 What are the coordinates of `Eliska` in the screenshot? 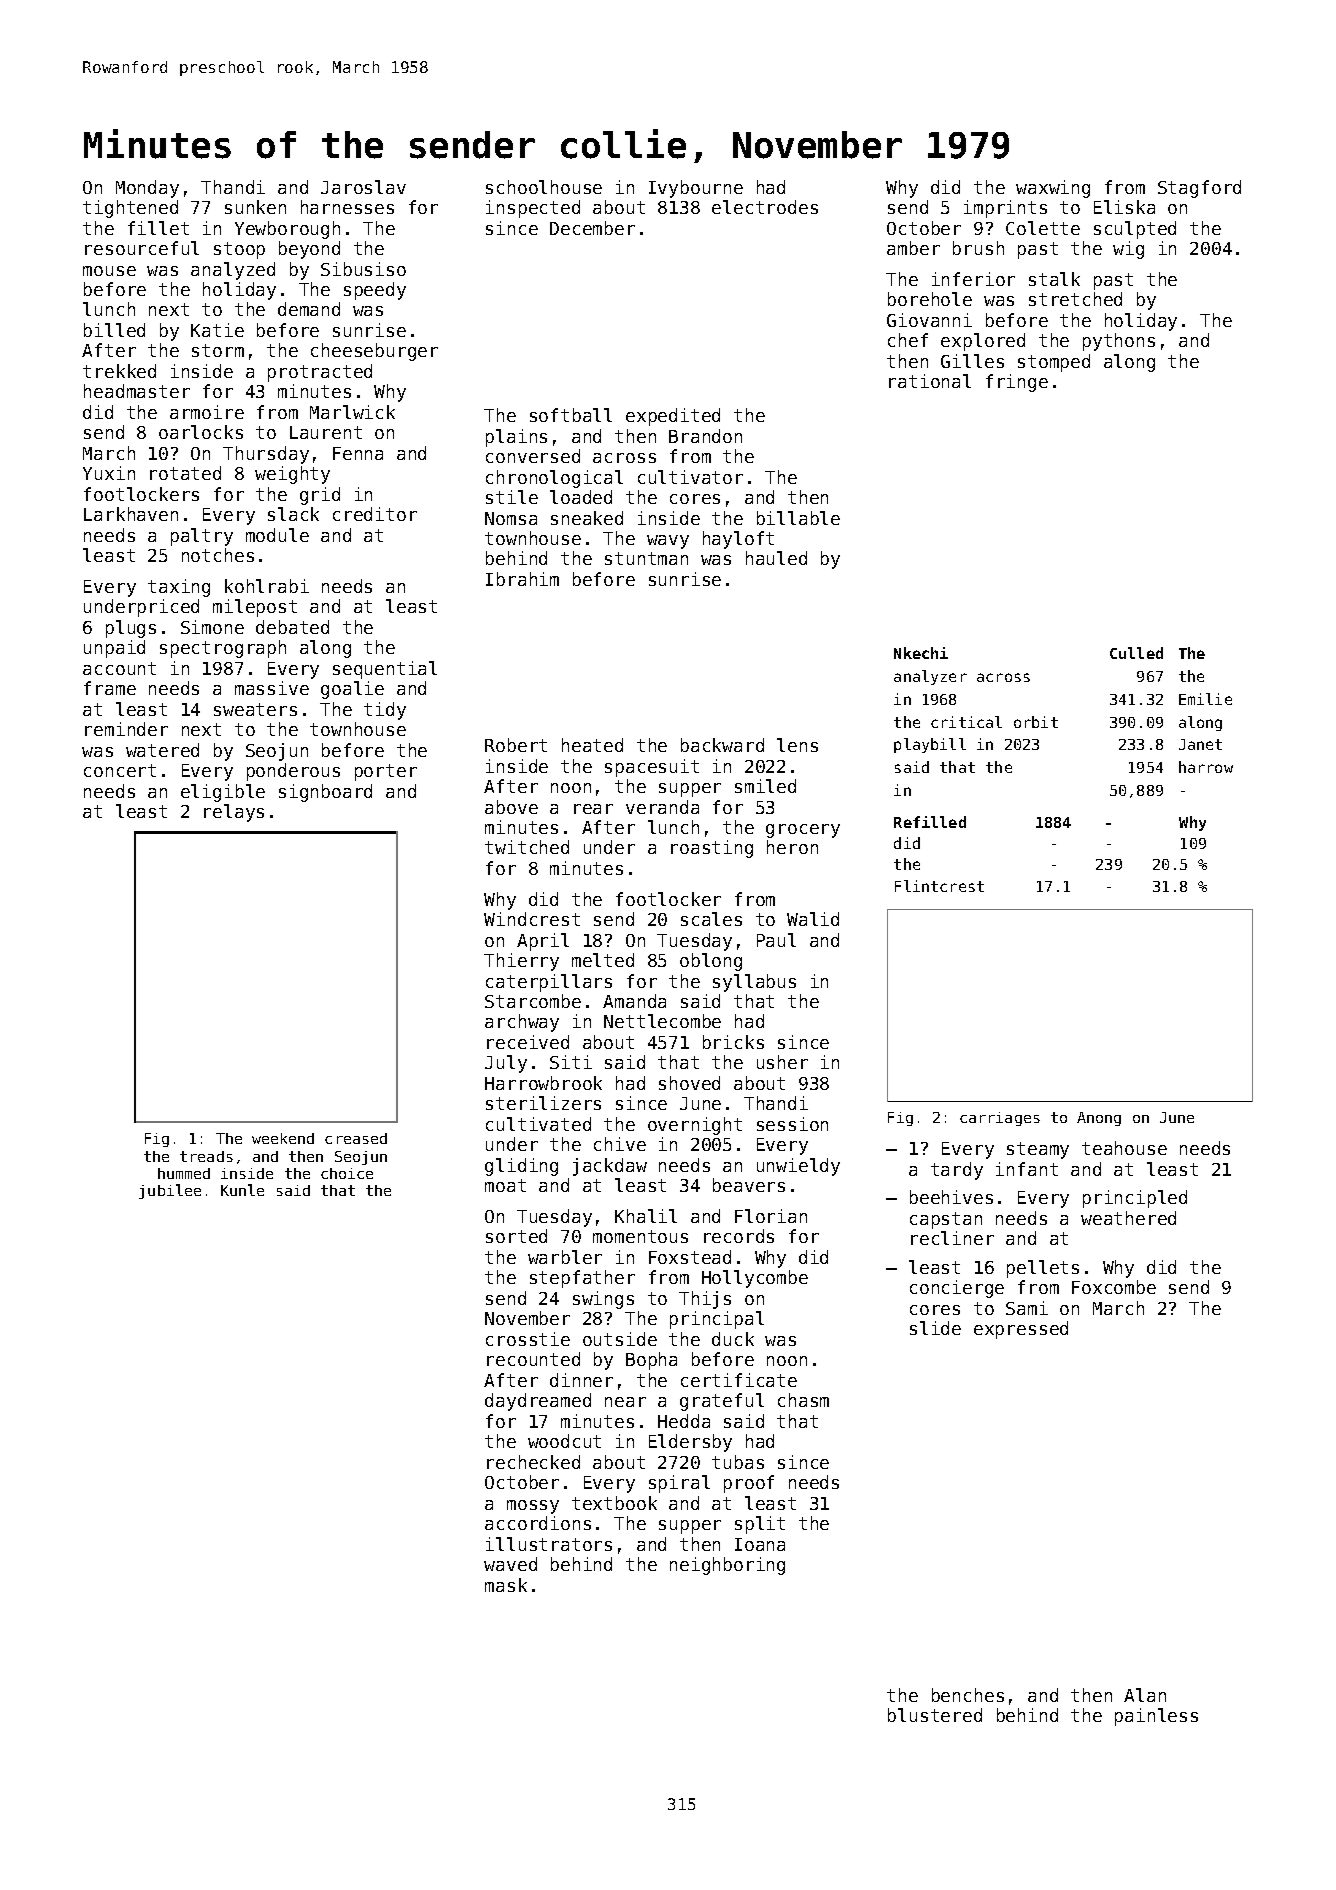 It's located at (1124, 207).
